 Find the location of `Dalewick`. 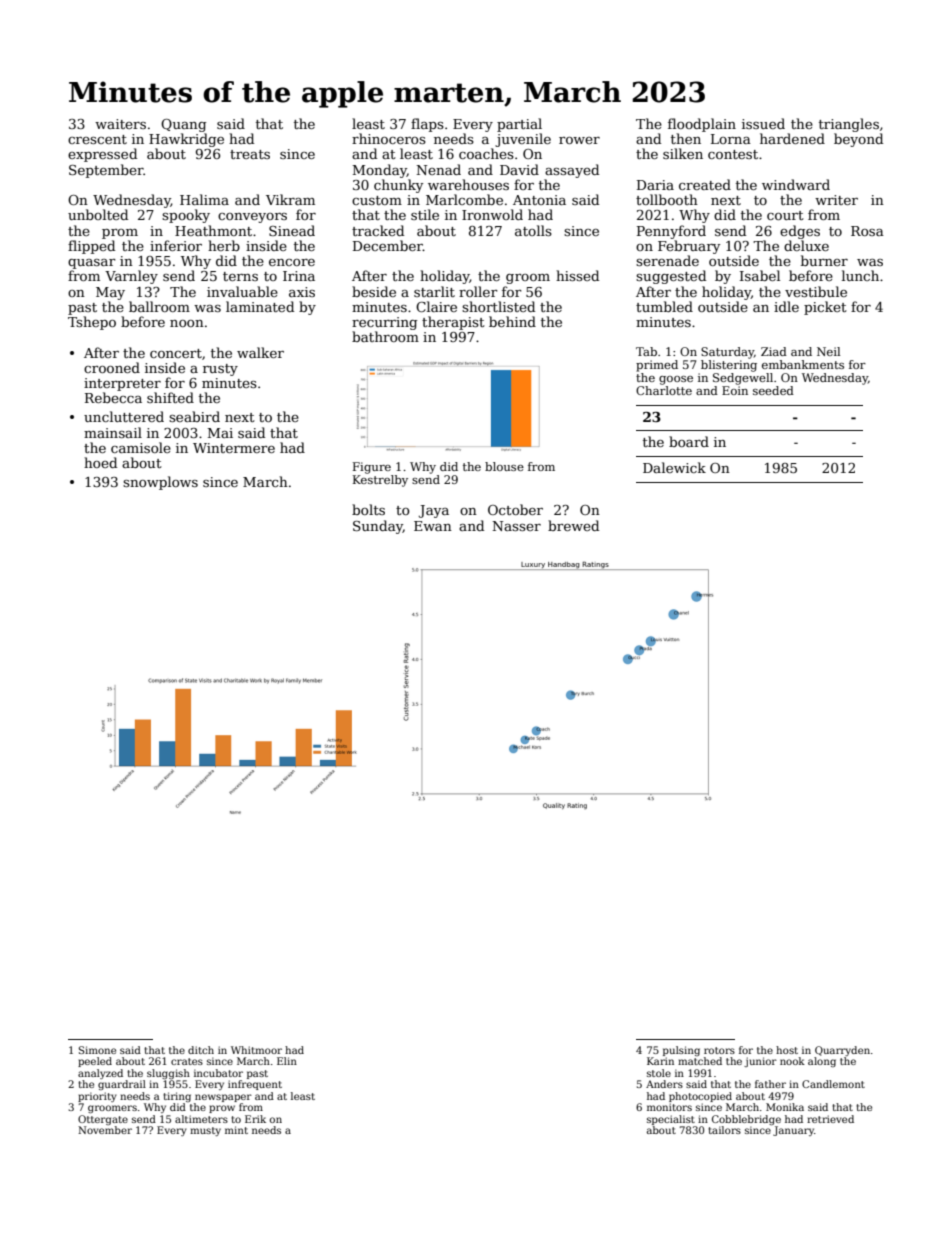

Dalewick is located at coordinates (674, 467).
